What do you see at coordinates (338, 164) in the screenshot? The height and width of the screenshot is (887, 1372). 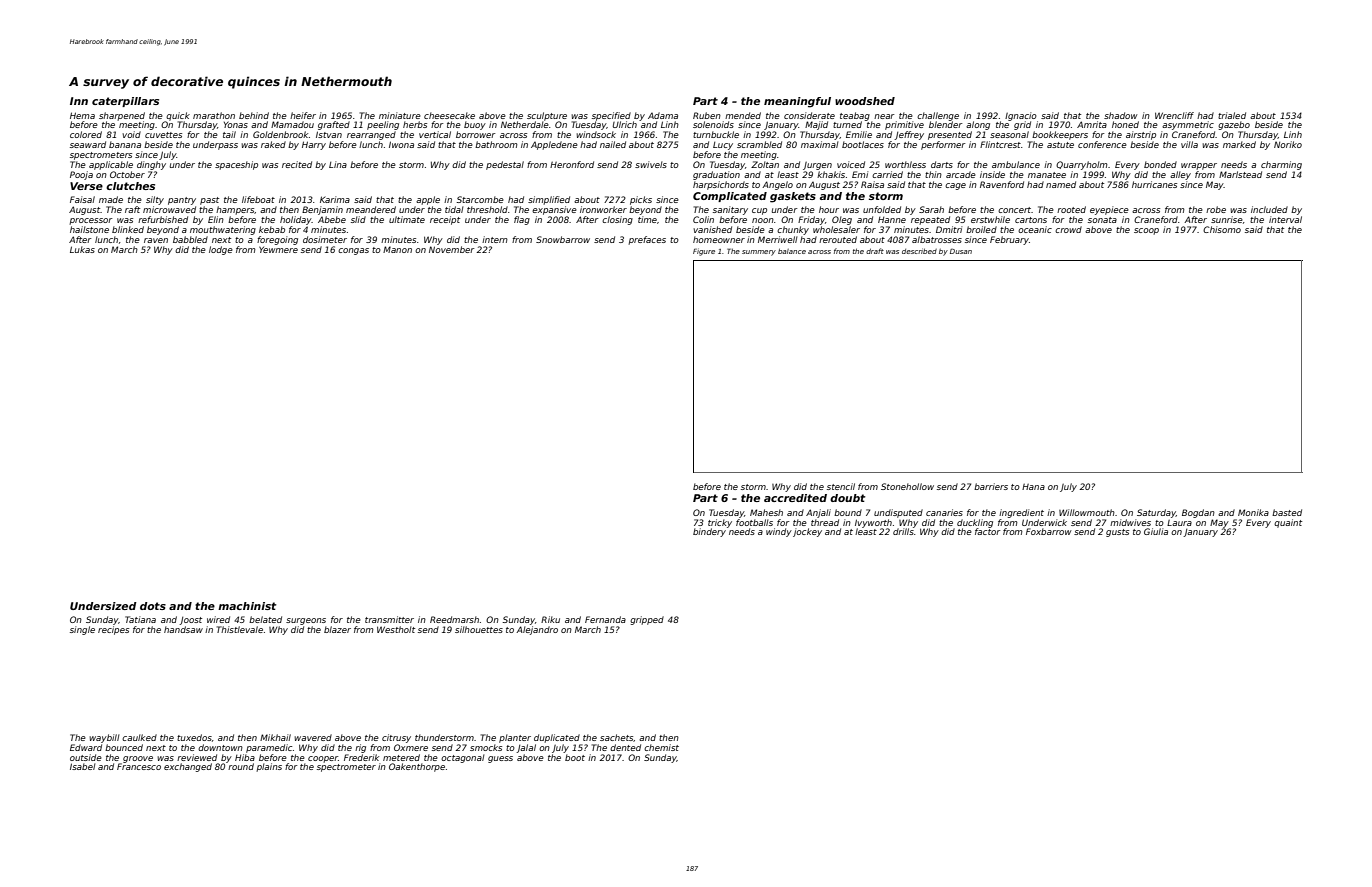 I see `Lina` at bounding box center [338, 164].
